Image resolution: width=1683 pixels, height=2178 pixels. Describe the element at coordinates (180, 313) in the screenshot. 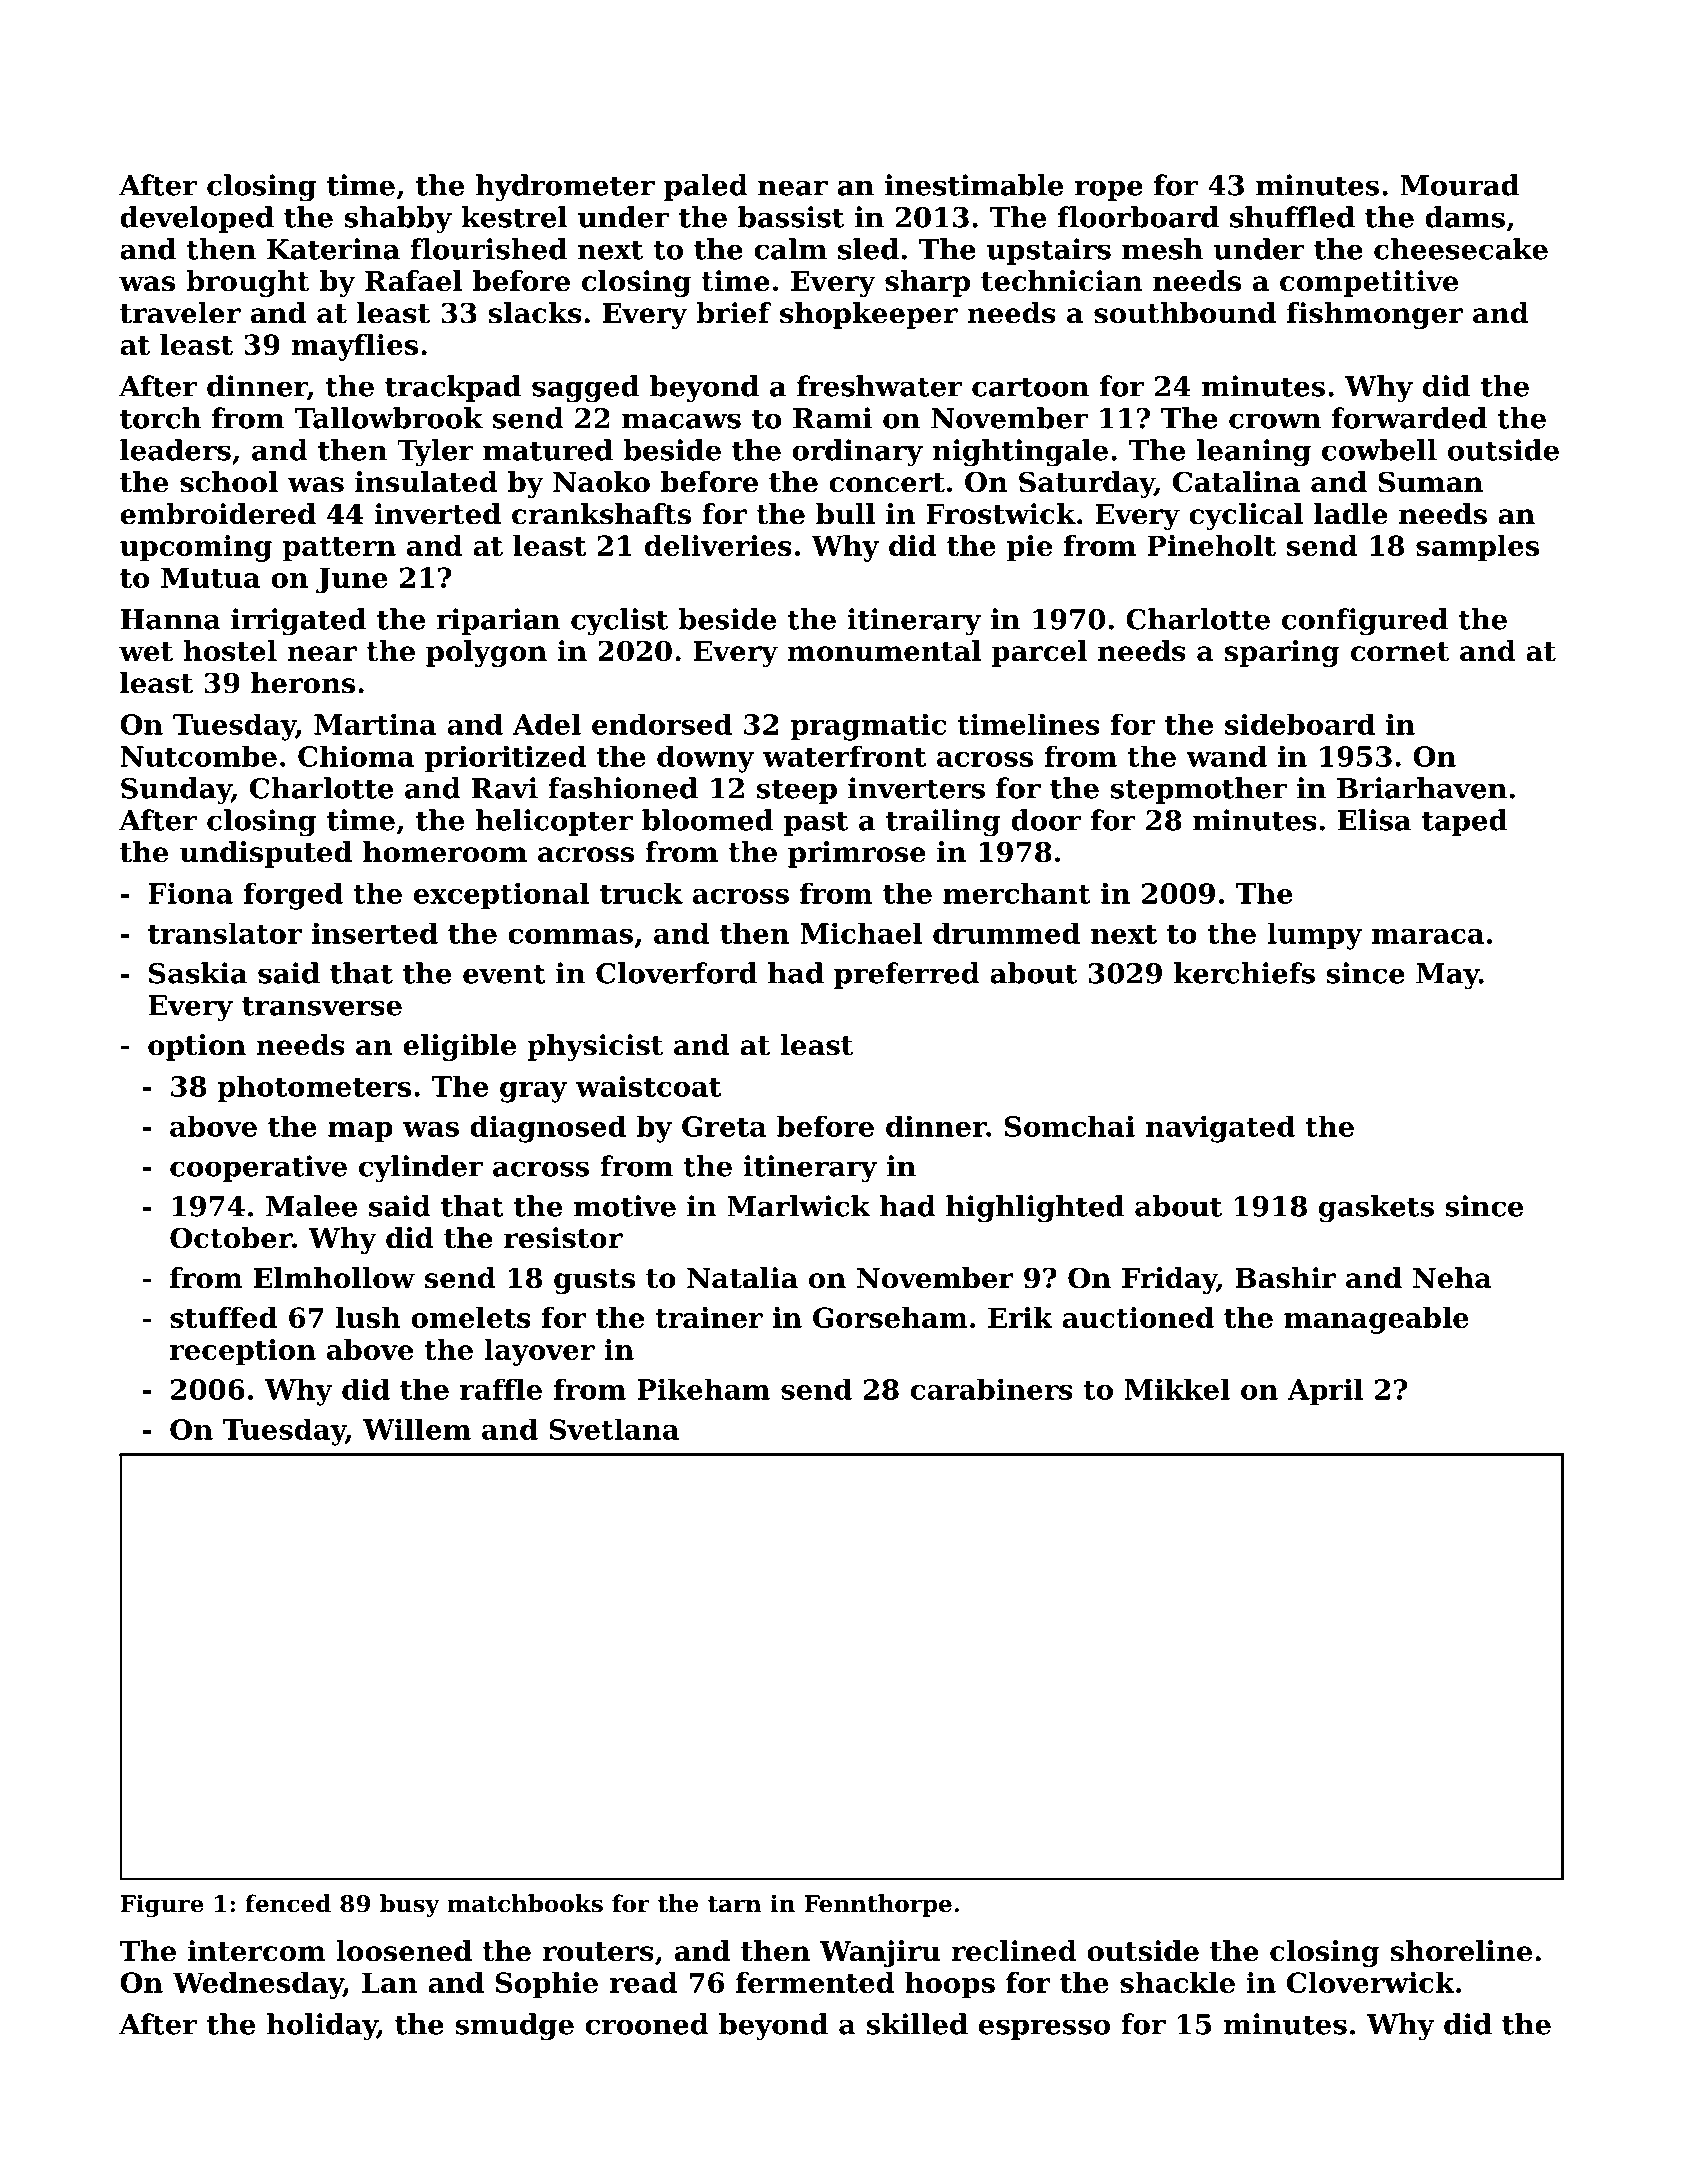

I see `traveler` at that location.
